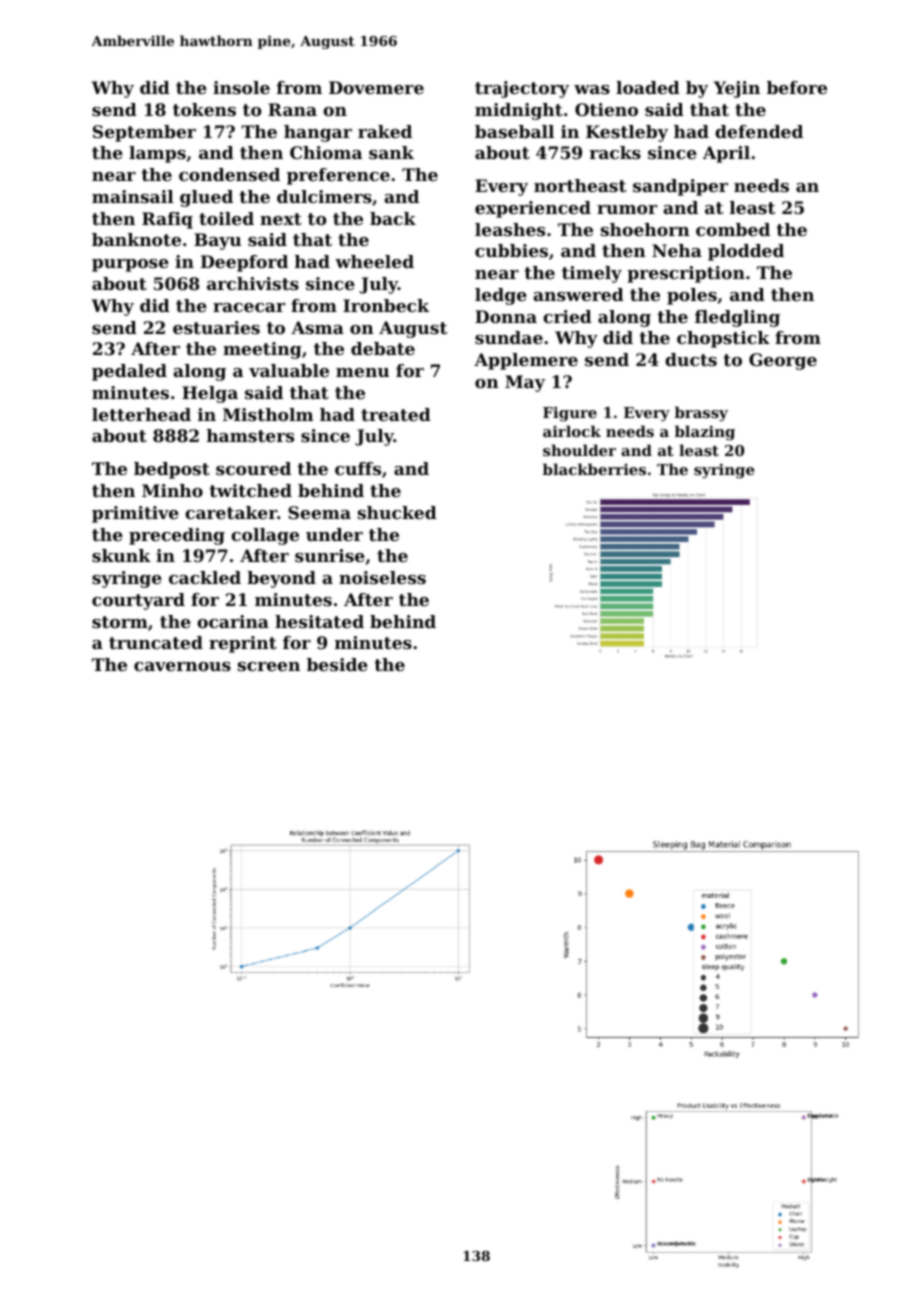 Image resolution: width=924 pixels, height=1314 pixels. I want to click on leashes, so click(510, 229).
